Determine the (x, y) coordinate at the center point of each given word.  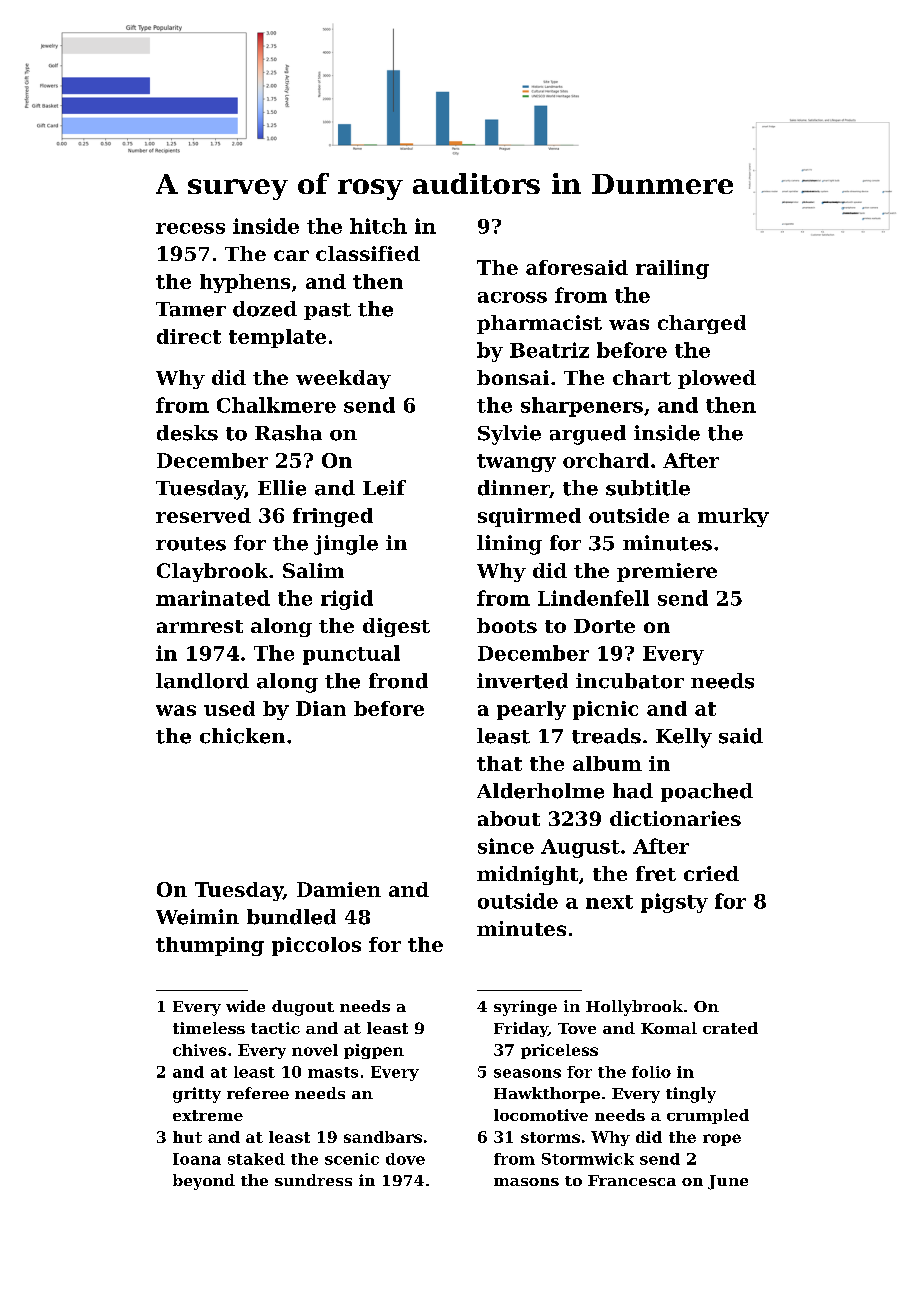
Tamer (191, 309)
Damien (339, 889)
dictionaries (675, 818)
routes (191, 544)
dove (405, 1159)
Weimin (197, 917)
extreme (208, 1115)
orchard (606, 460)
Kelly (684, 738)
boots (507, 625)
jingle (346, 545)
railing (672, 269)
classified (368, 253)
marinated (213, 598)
